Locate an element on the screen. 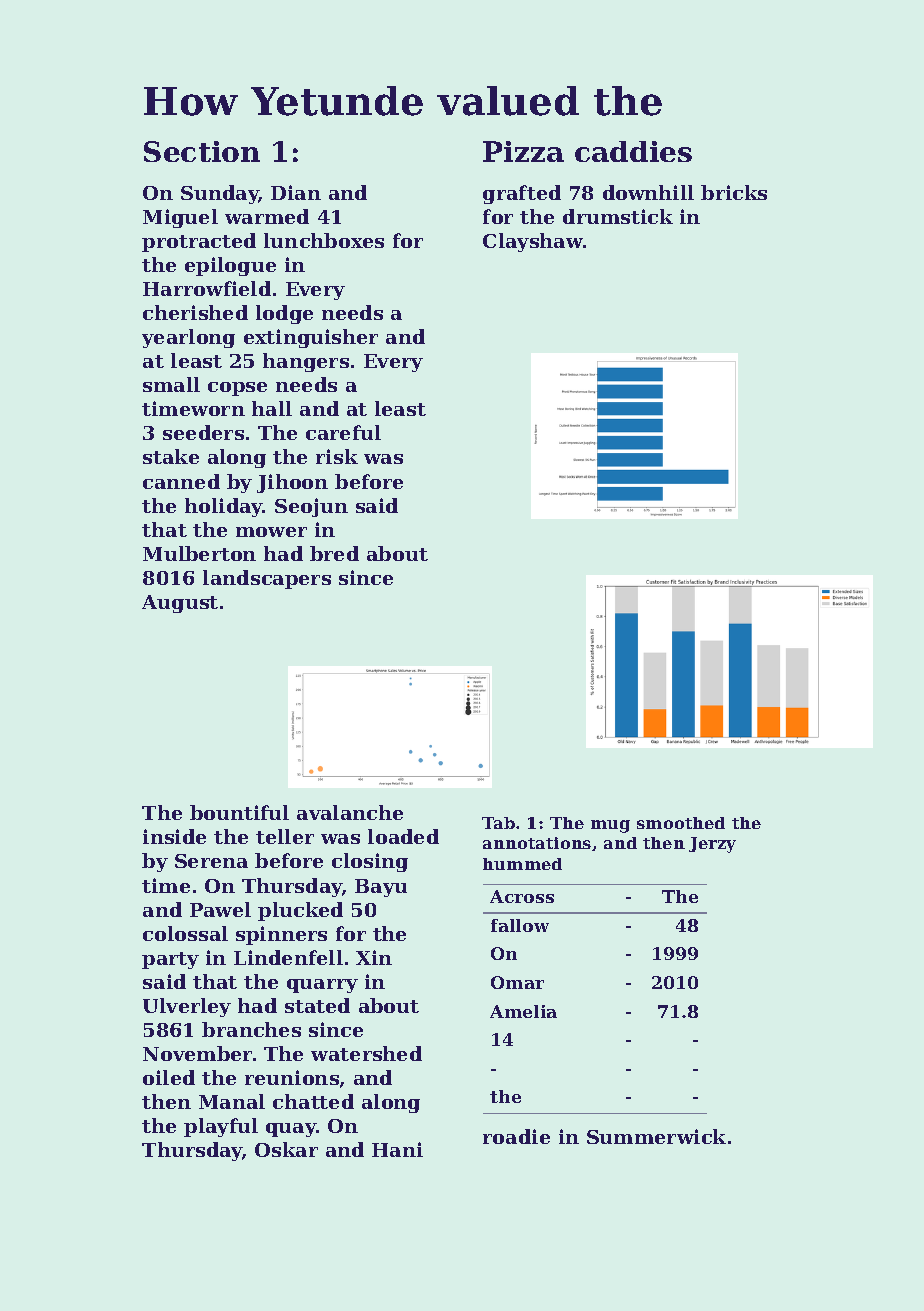 This screenshot has width=924, height=1311. watershed is located at coordinates (366, 1053).
